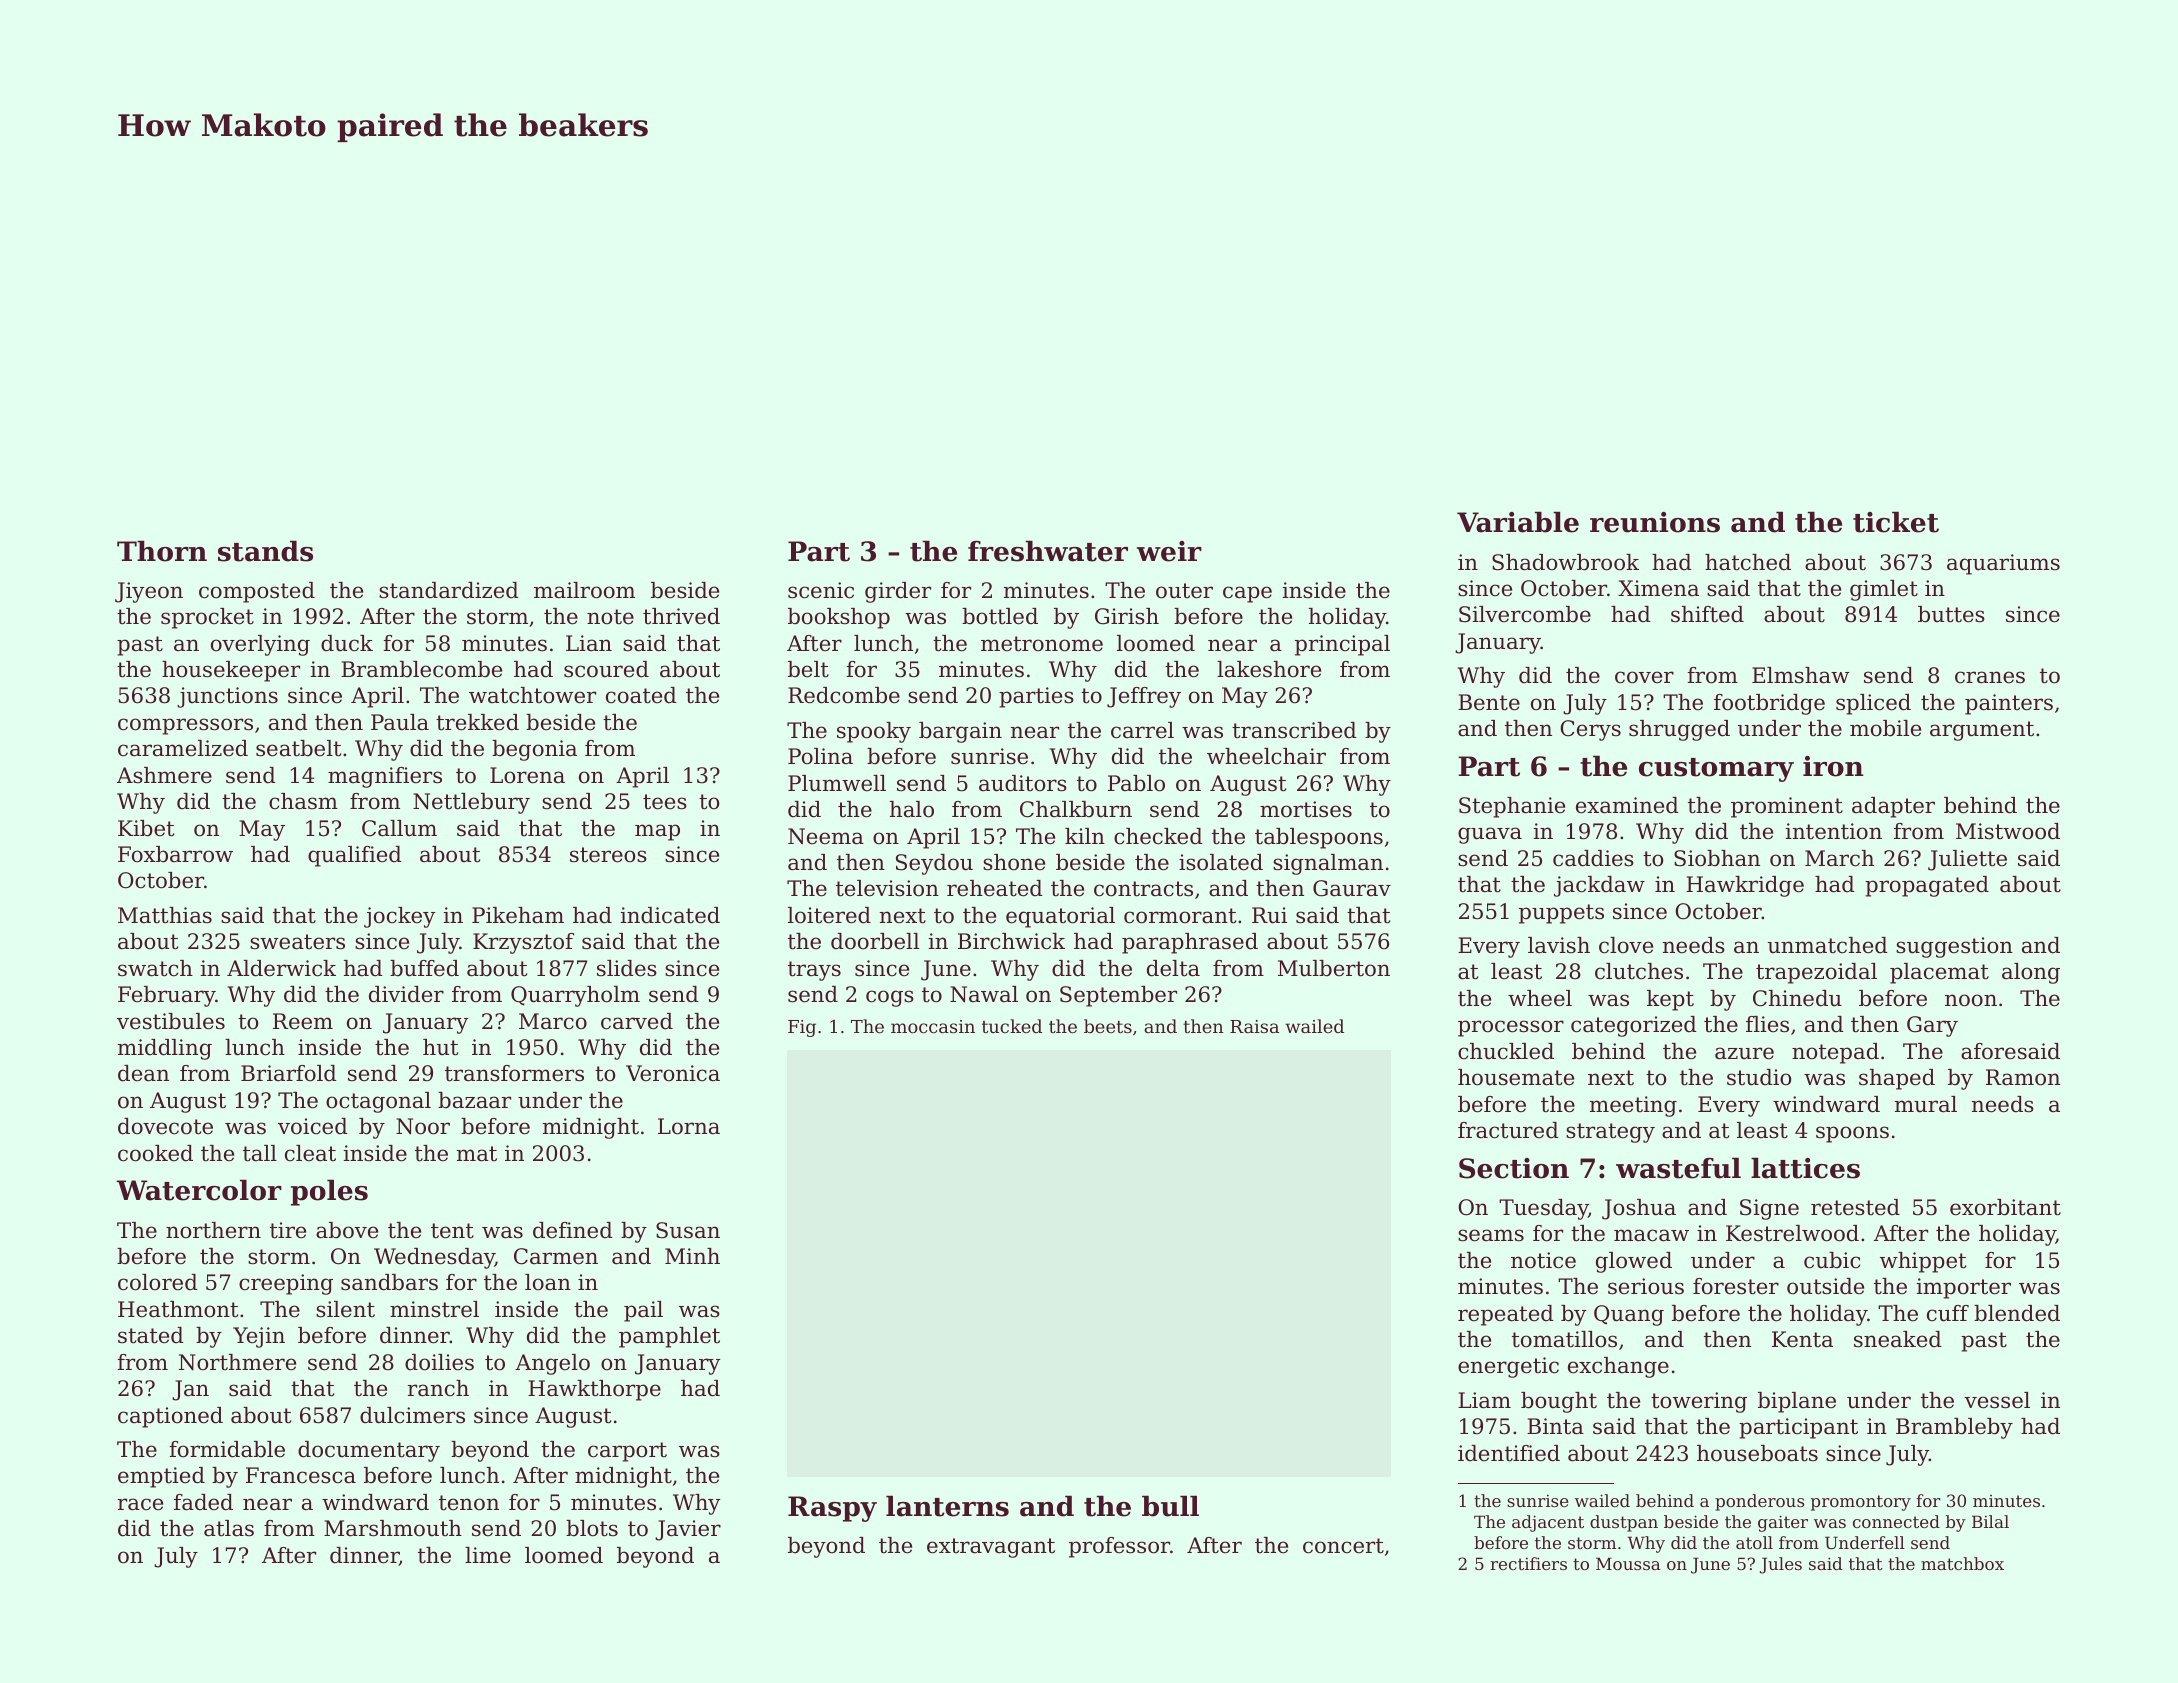 The image size is (2178, 1683). What do you see at coordinates (1328, 864) in the screenshot?
I see `signalman` at bounding box center [1328, 864].
